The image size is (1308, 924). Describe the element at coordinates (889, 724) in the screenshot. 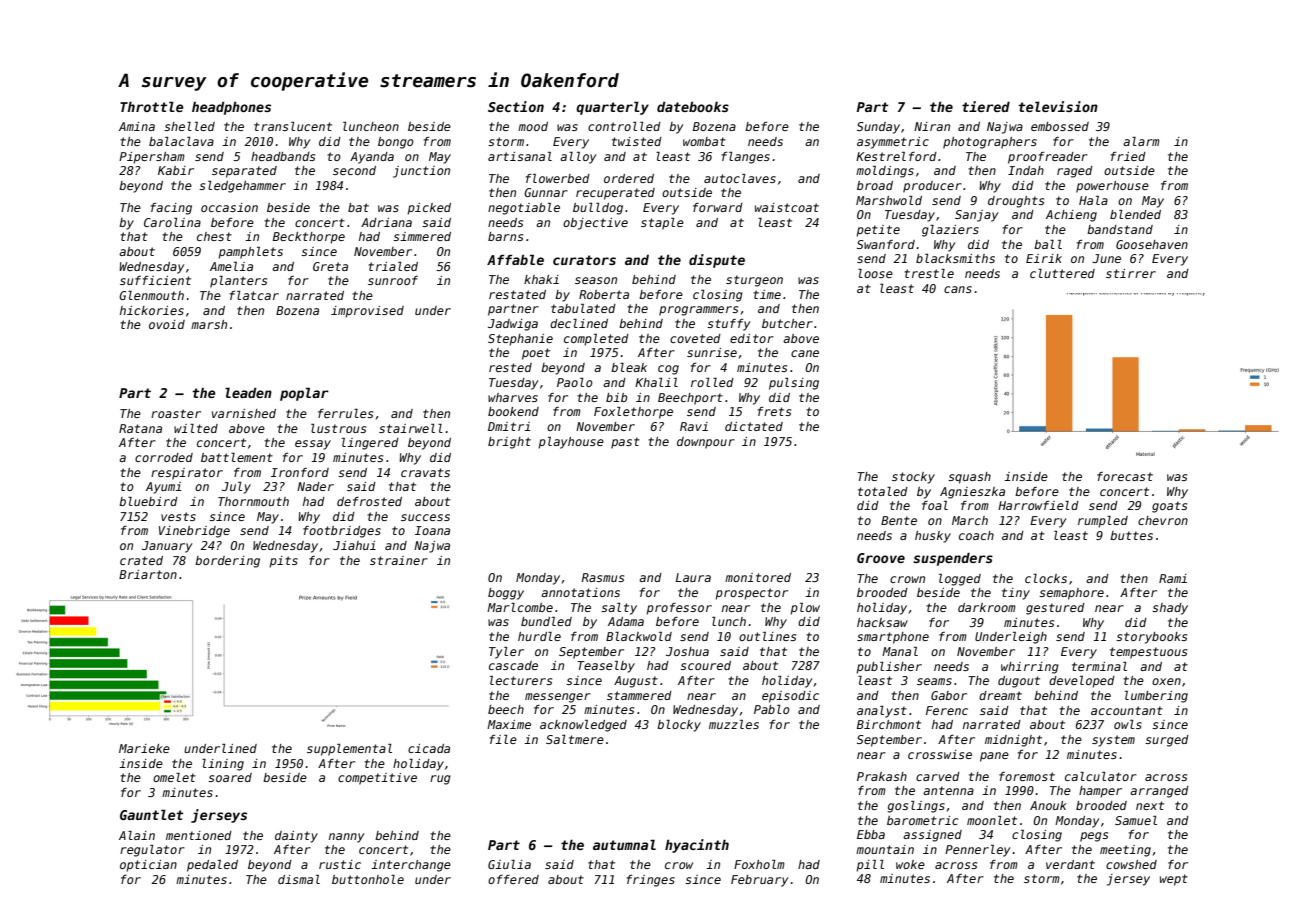

I see `Birchmont` at that location.
